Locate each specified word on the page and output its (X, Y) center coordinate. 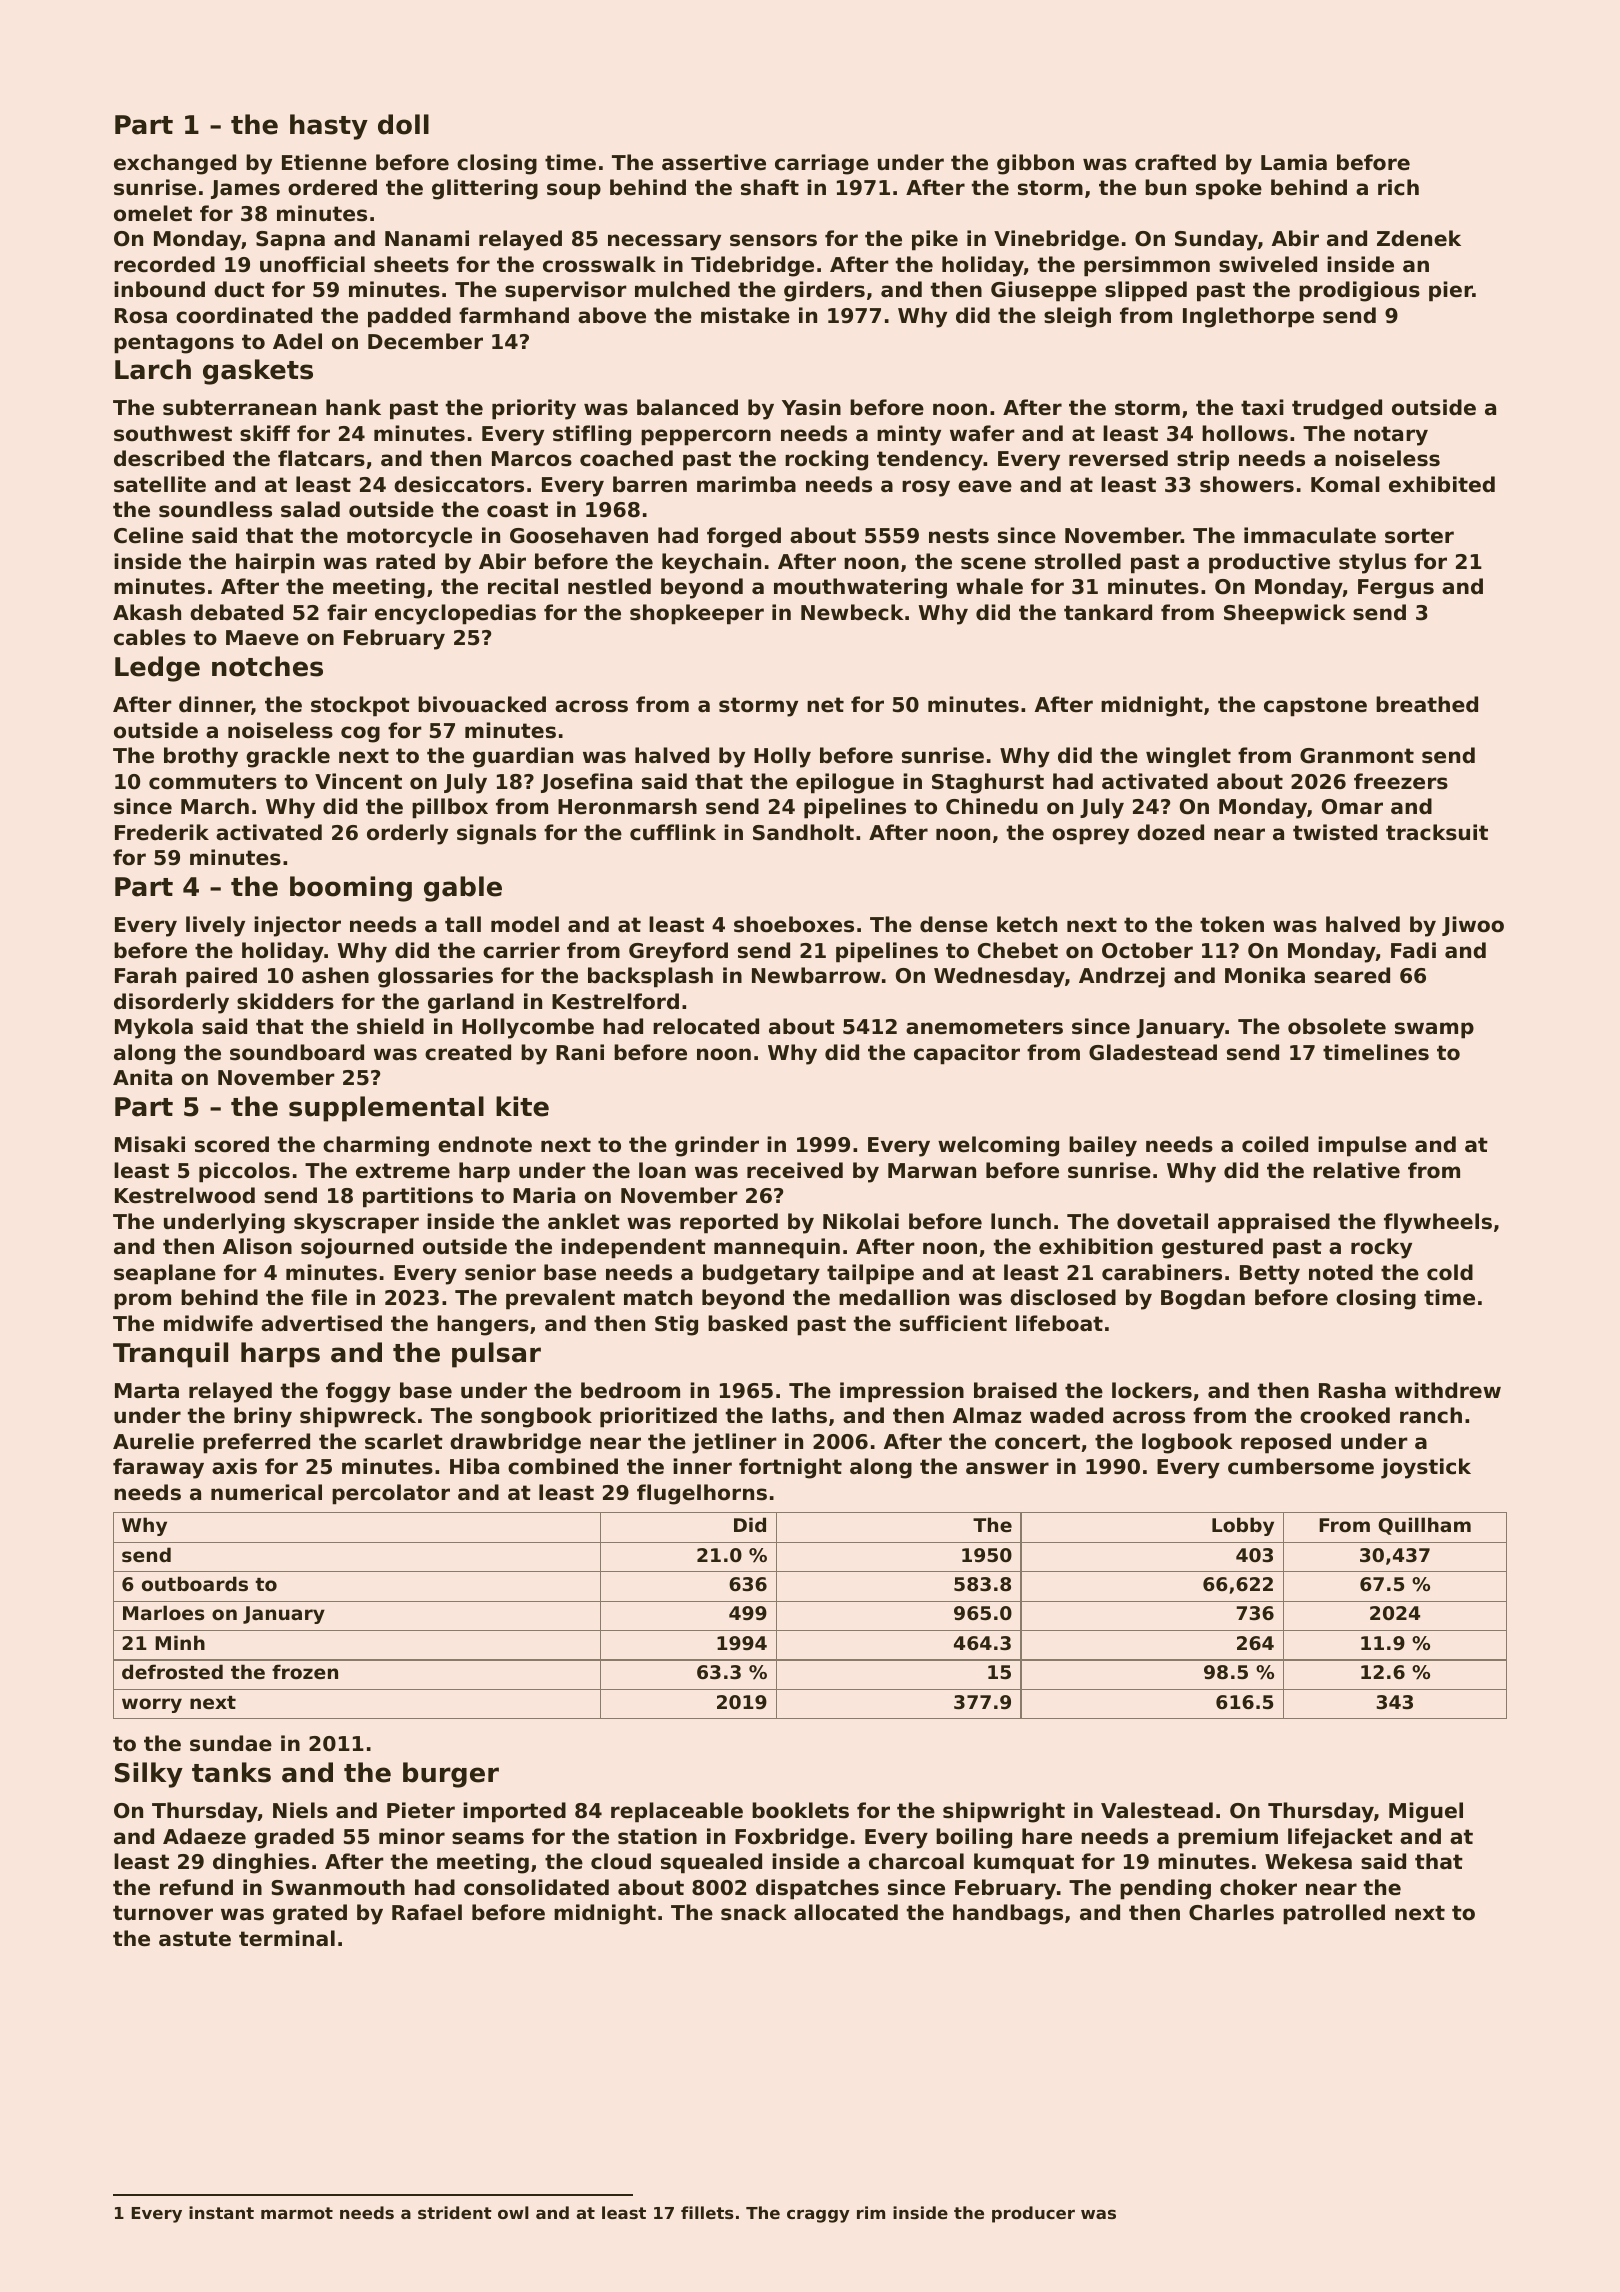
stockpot (360, 706)
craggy (818, 2216)
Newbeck (852, 612)
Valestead (1157, 1810)
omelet (153, 213)
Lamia (1294, 162)
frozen (305, 1671)
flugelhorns (702, 1494)
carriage (822, 164)
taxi (1262, 407)
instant (221, 2212)
